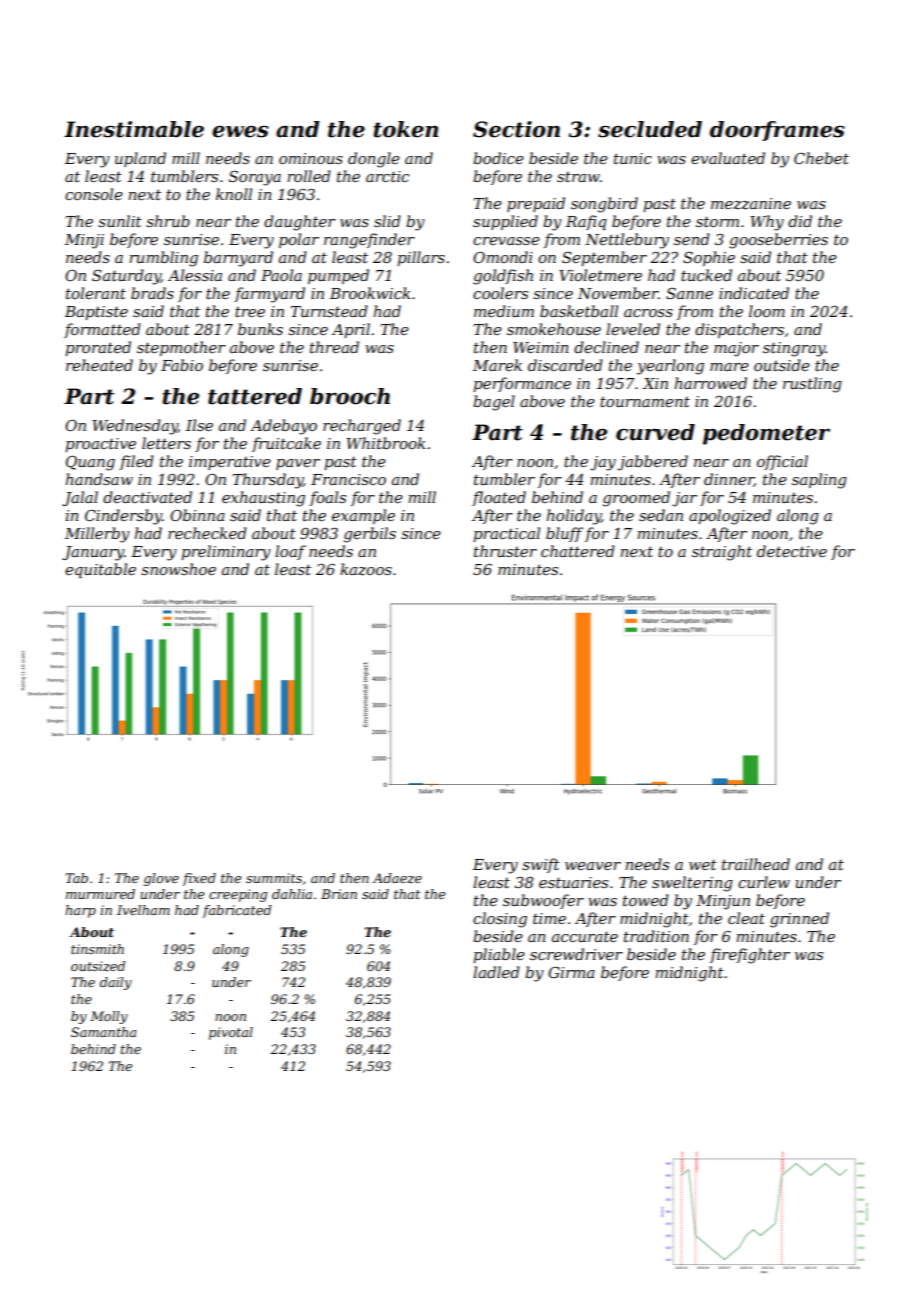 Image resolution: width=924 pixels, height=1308 pixels. What do you see at coordinates (764, 882) in the image?
I see `curlew` at bounding box center [764, 882].
